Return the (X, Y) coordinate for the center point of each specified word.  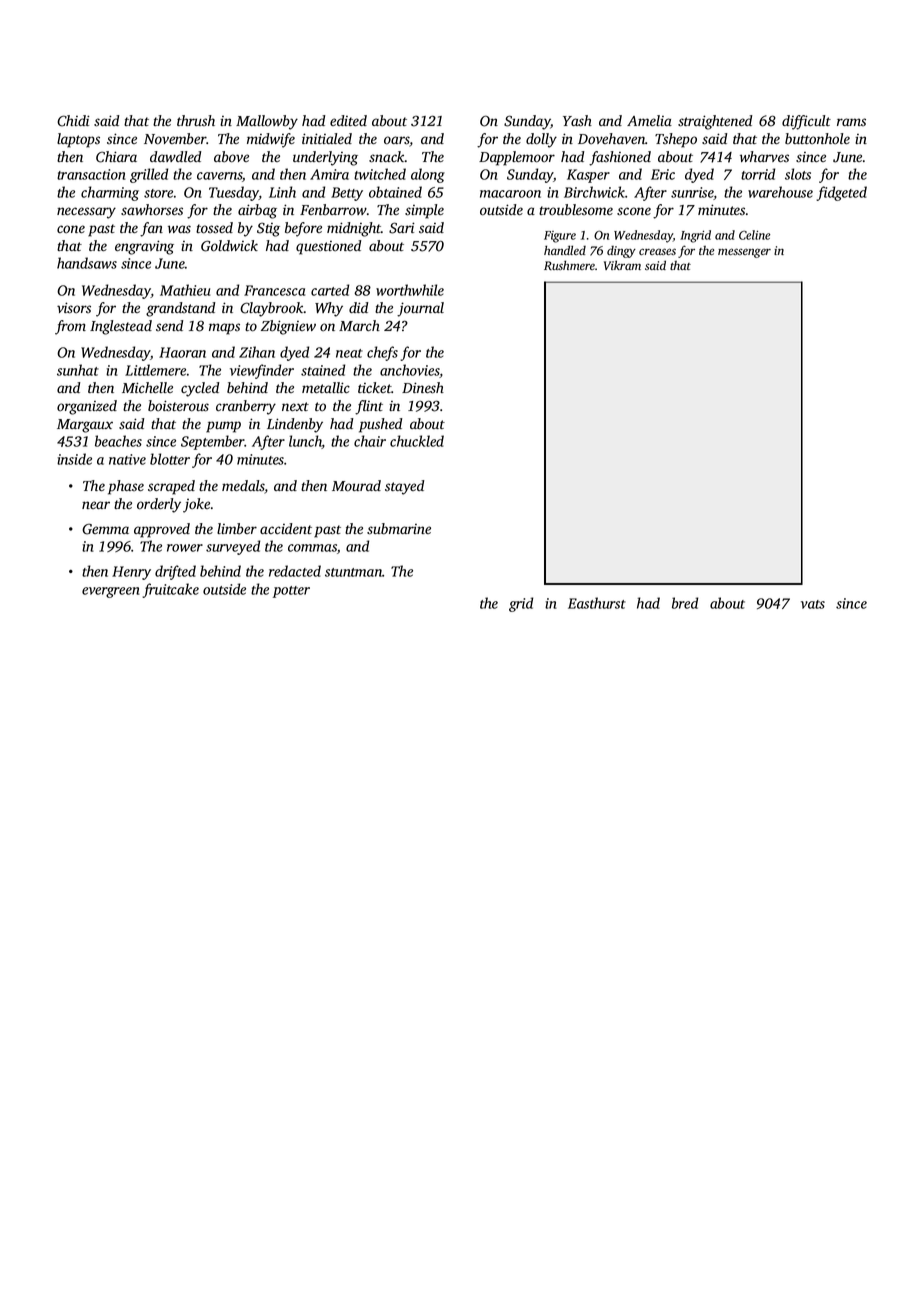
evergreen (111, 592)
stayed (405, 487)
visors (74, 308)
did (359, 307)
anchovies (410, 371)
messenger (744, 253)
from (70, 327)
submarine (399, 529)
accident (286, 528)
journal (420, 309)
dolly (541, 140)
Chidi (73, 121)
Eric (663, 174)
